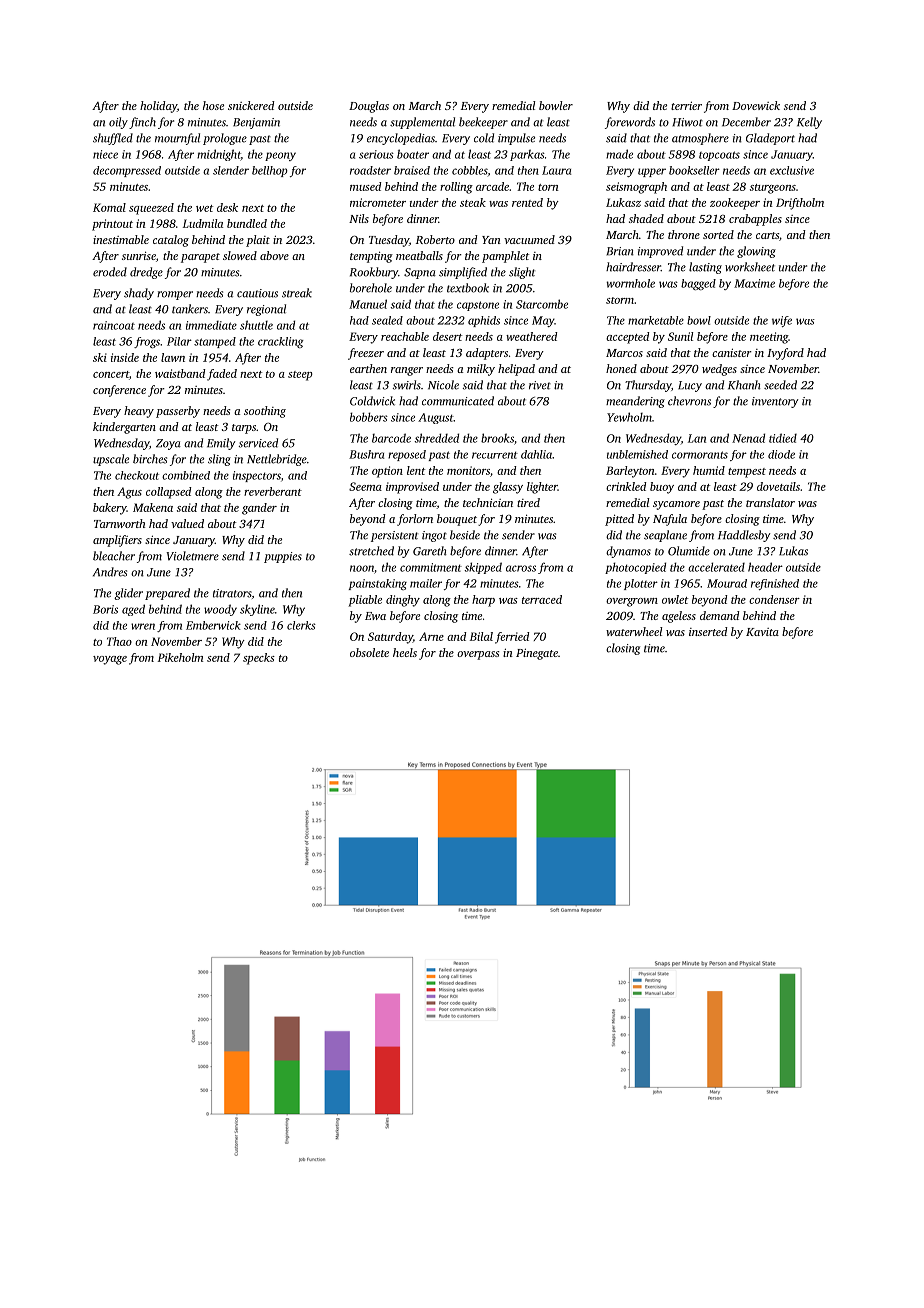 This screenshot has width=924, height=1308. Describe the element at coordinates (273, 491) in the screenshot. I see `reverberant` at that location.
